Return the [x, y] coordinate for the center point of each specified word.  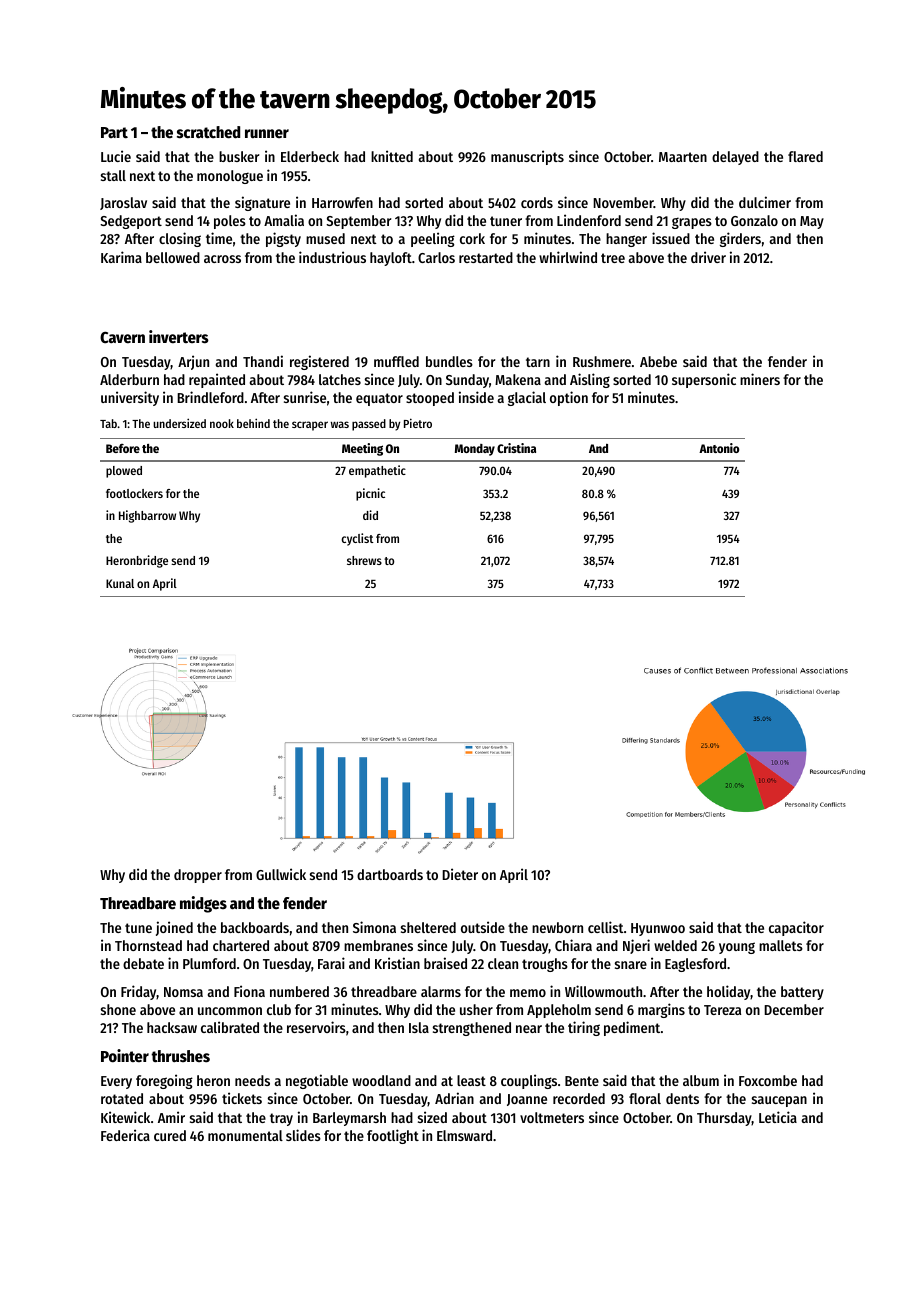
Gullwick [281, 874]
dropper [198, 876]
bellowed [173, 257]
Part [114, 132]
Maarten [683, 157]
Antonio [719, 448]
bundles [449, 361]
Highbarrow [147, 516]
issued [671, 238]
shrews [364, 560]
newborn [557, 927]
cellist [606, 927]
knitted [392, 156]
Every [116, 1082]
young [737, 948]
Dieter [460, 874]
